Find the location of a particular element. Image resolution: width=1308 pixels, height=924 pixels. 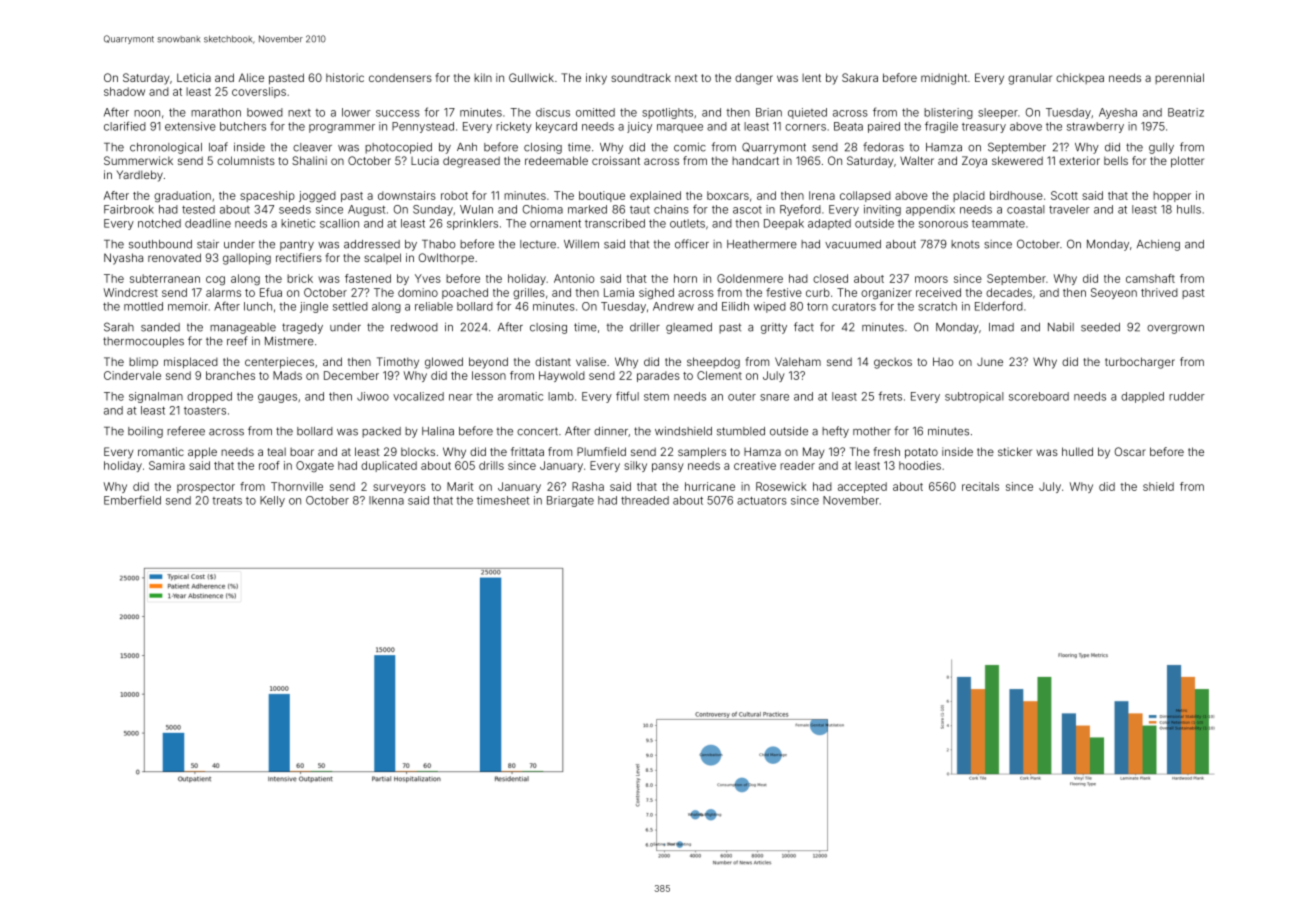

condensers is located at coordinates (400, 77).
